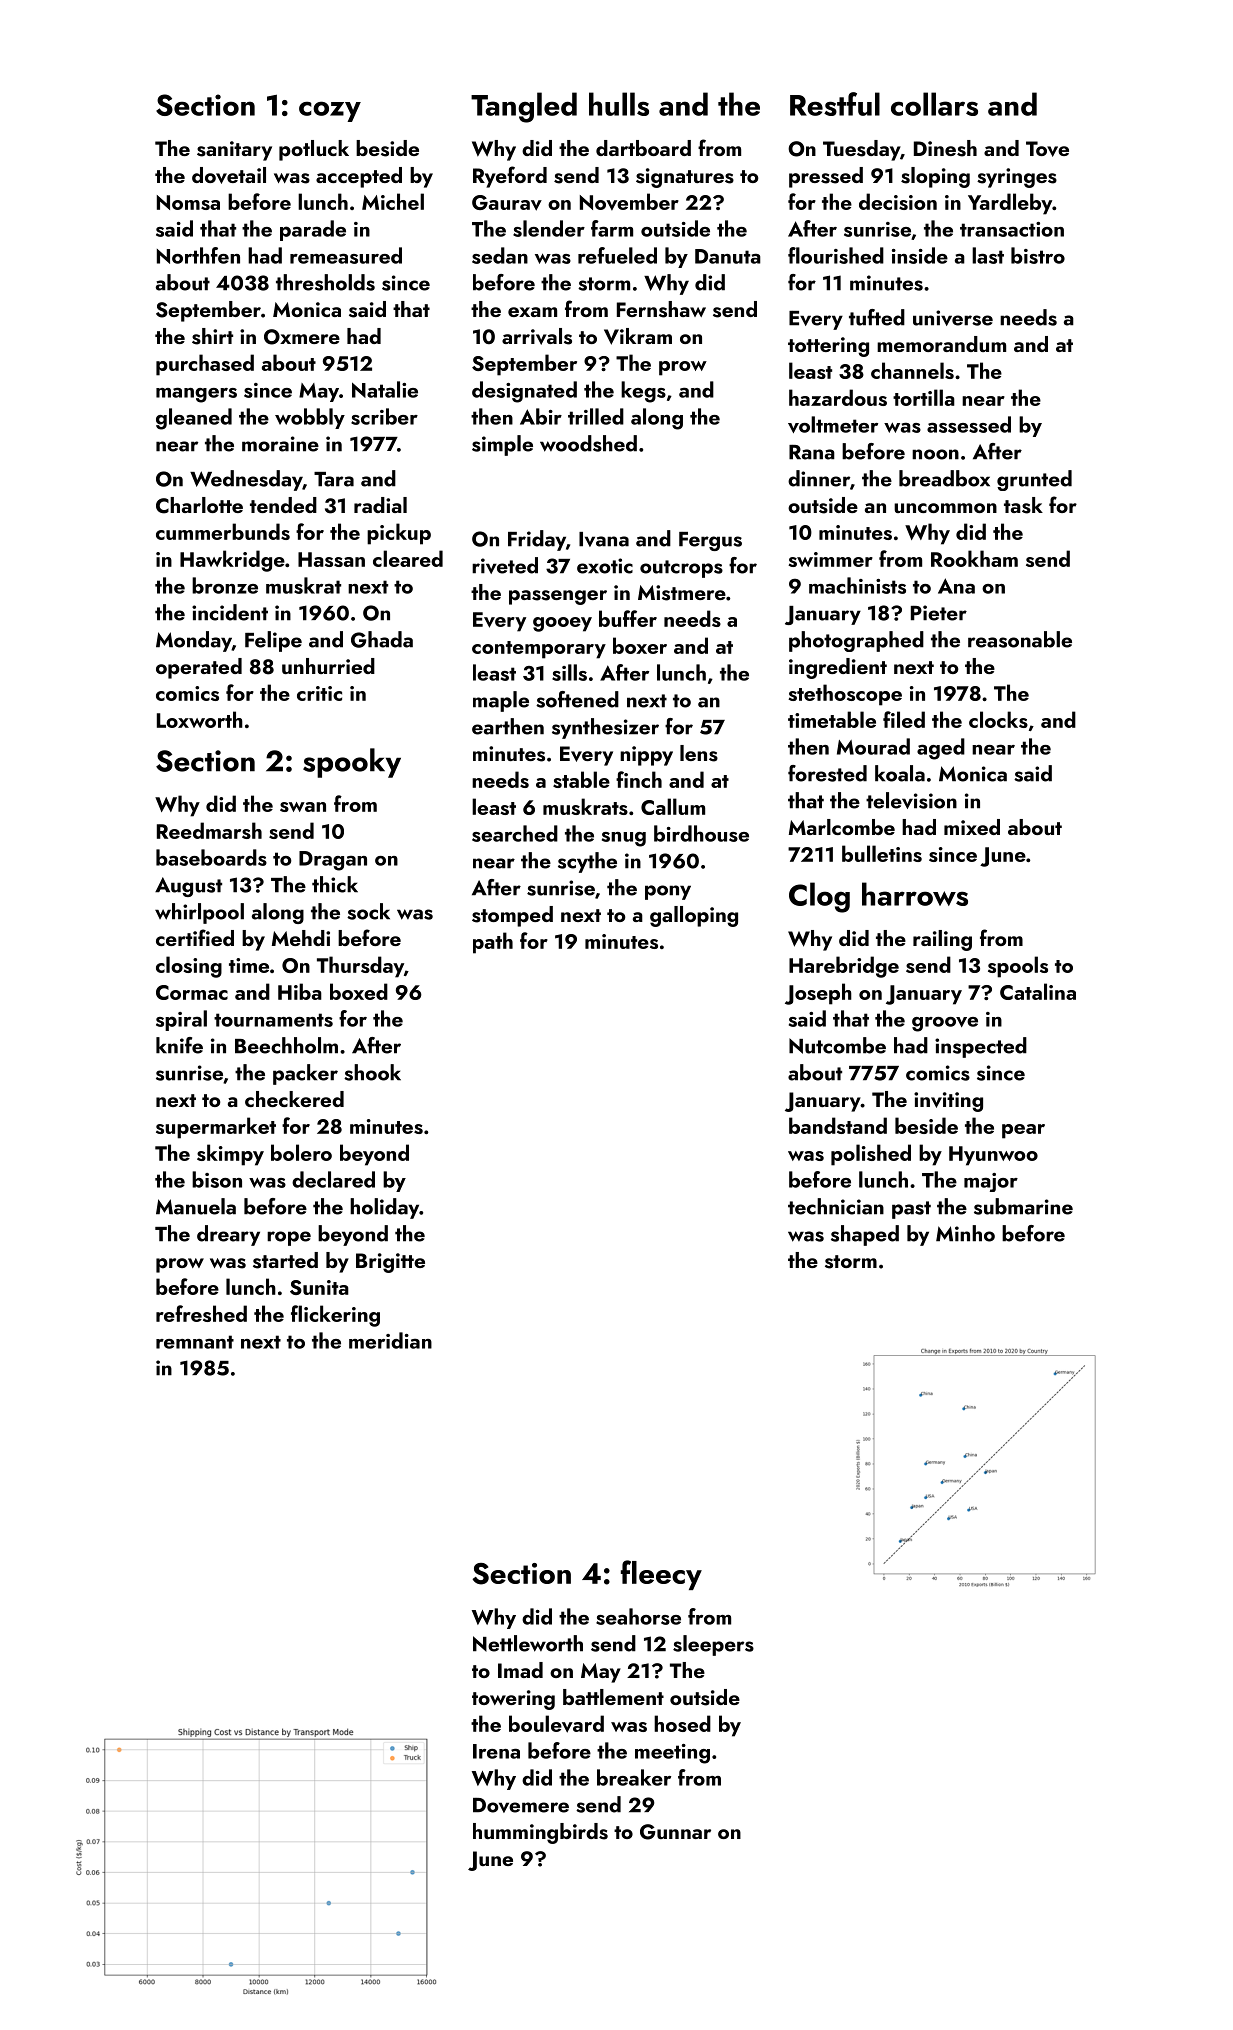  Describe the element at coordinates (496, 1751) in the image. I see `Irena` at that location.
